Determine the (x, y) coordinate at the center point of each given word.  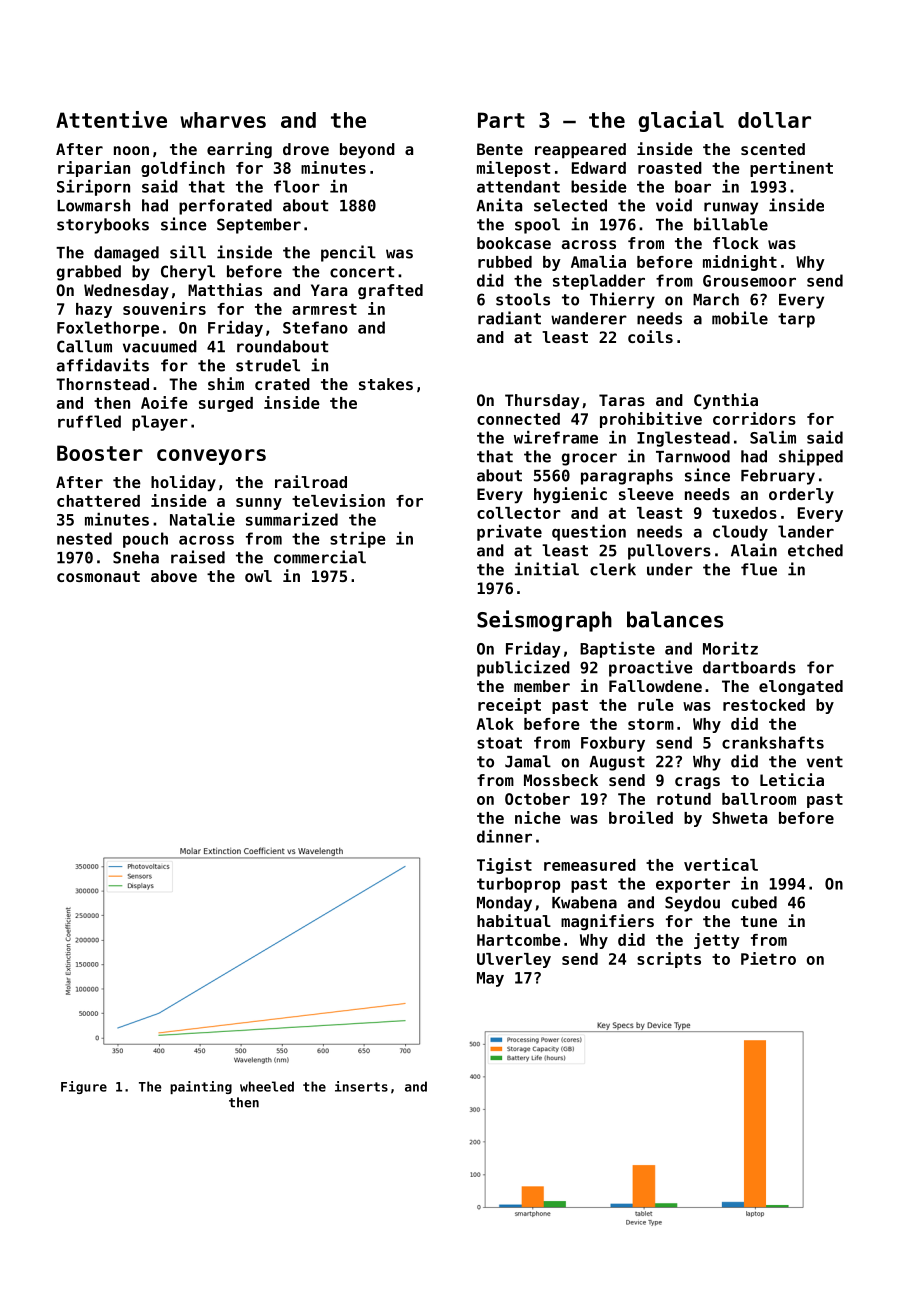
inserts (361, 1086)
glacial (681, 121)
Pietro (768, 958)
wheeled (267, 1086)
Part (501, 120)
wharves (223, 120)
